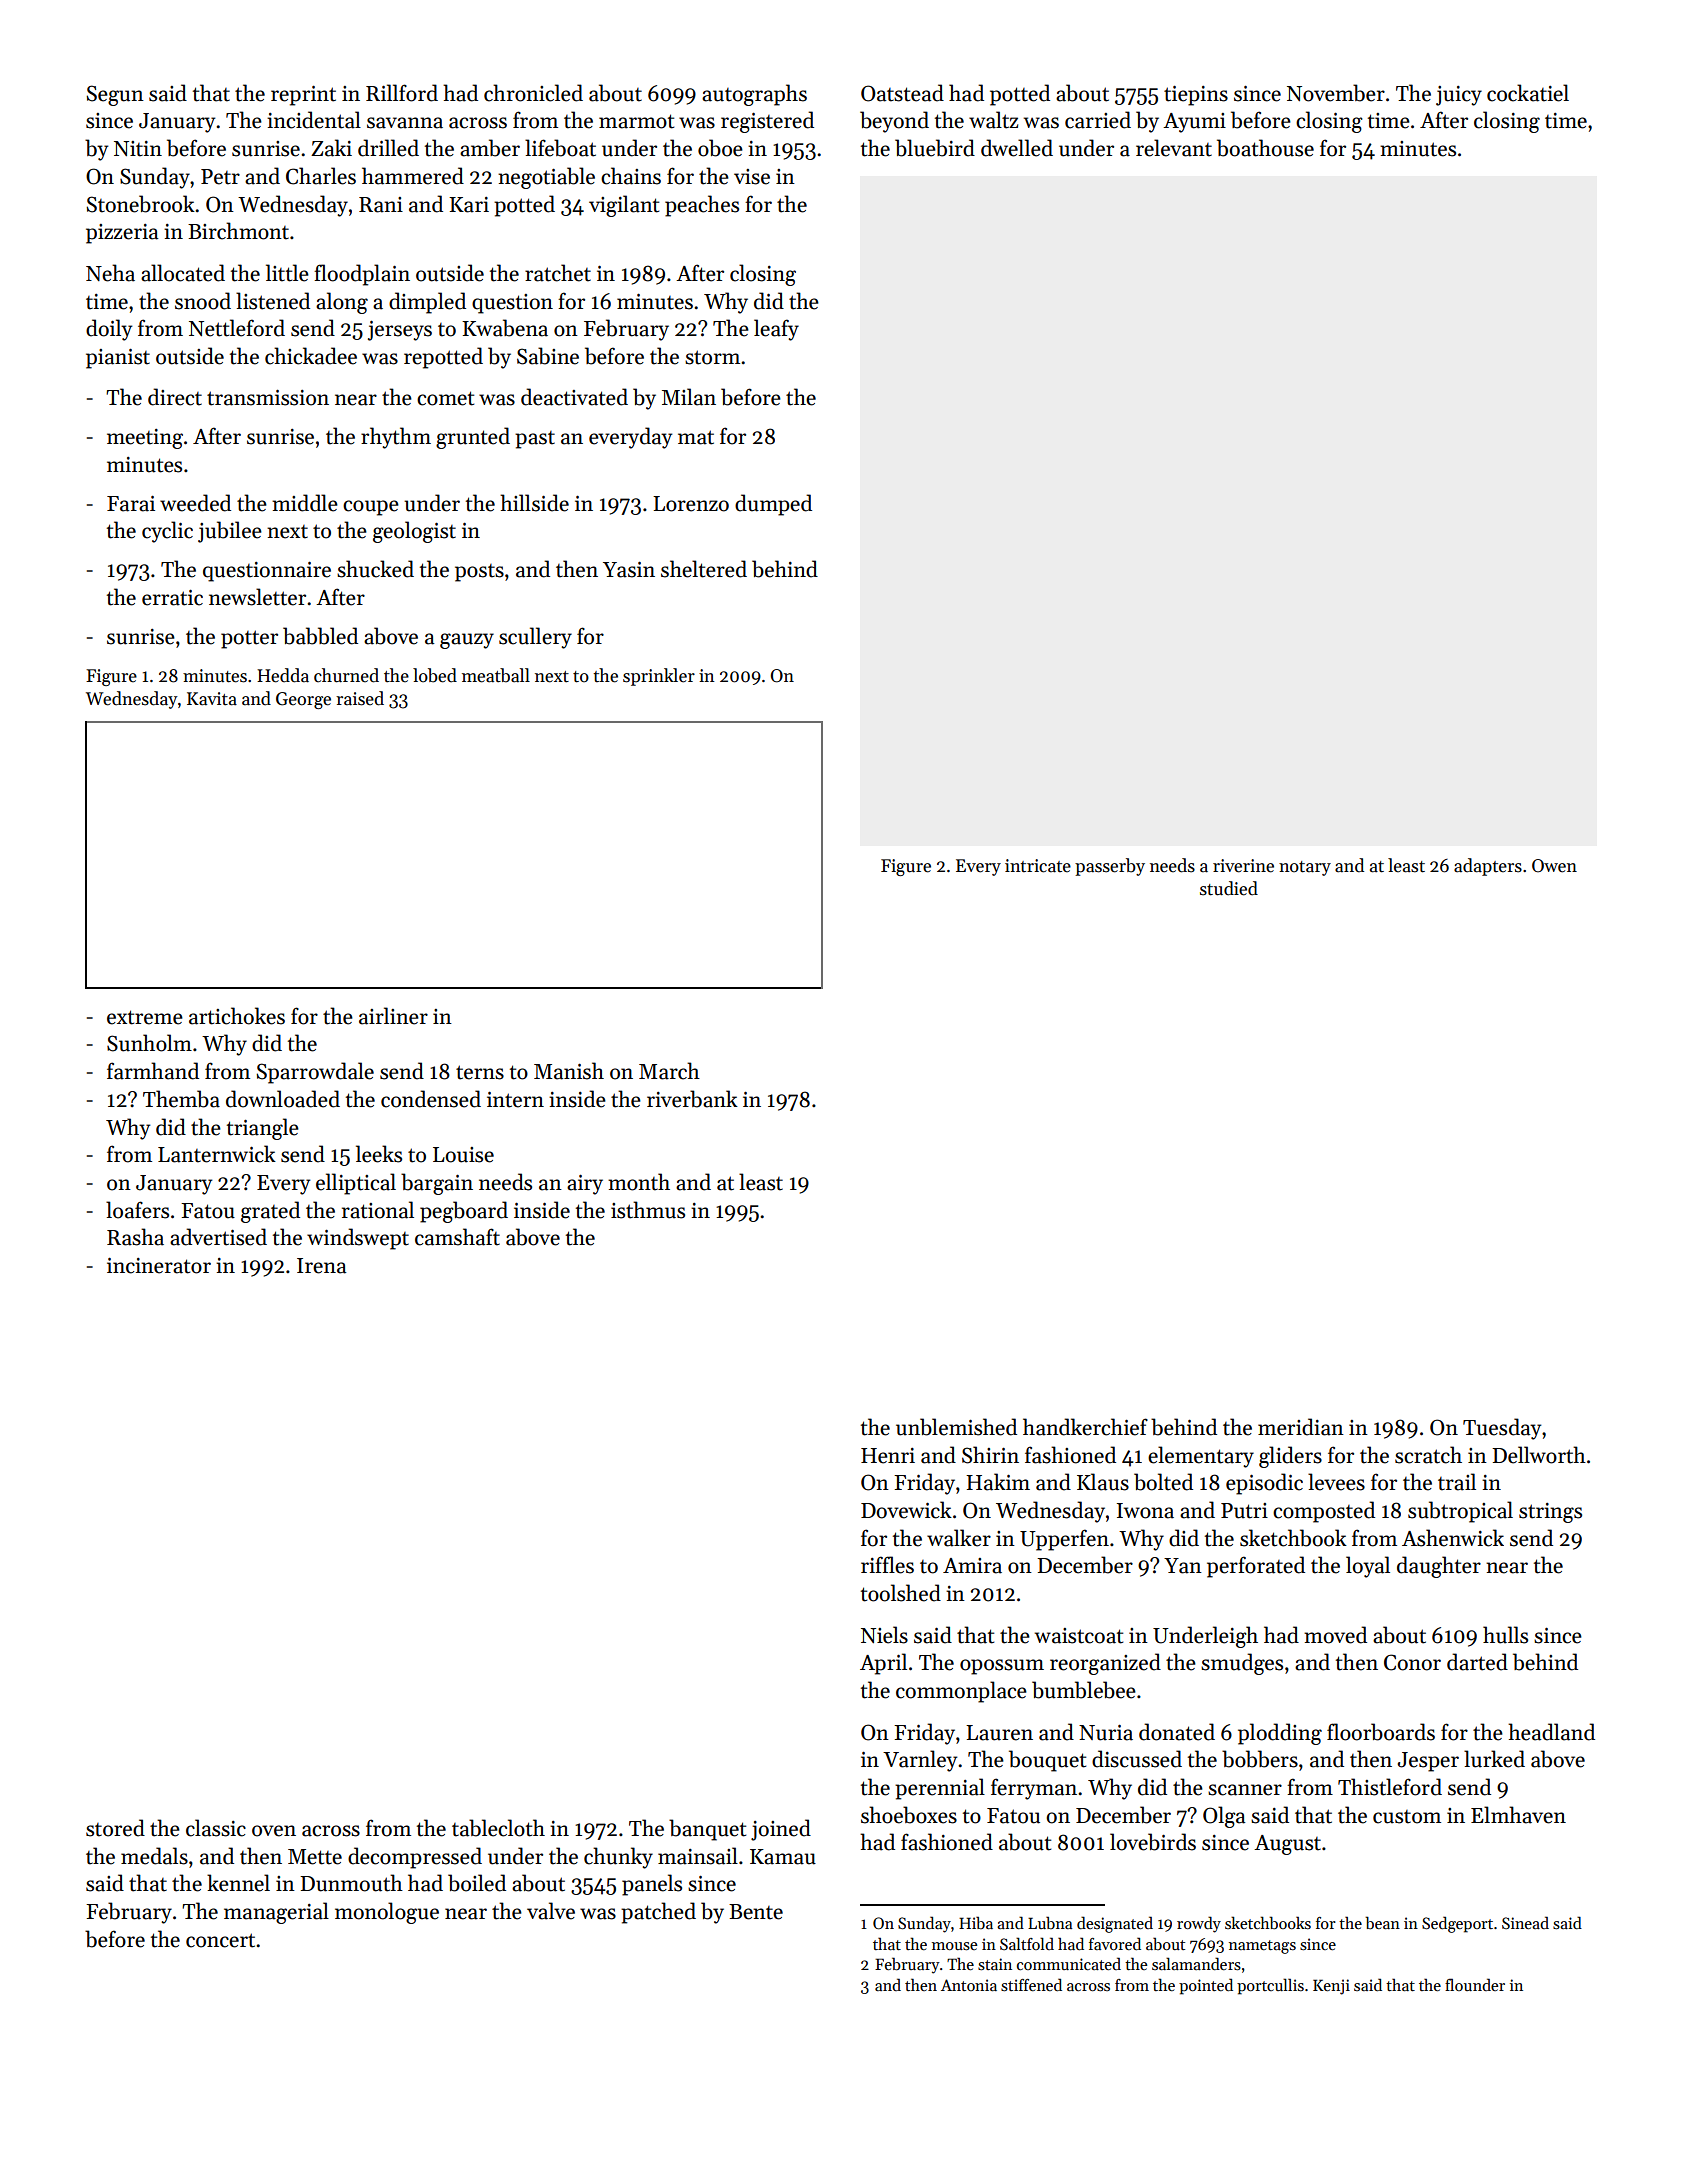  What do you see at coordinates (237, 1016) in the screenshot?
I see `artichokes` at bounding box center [237, 1016].
